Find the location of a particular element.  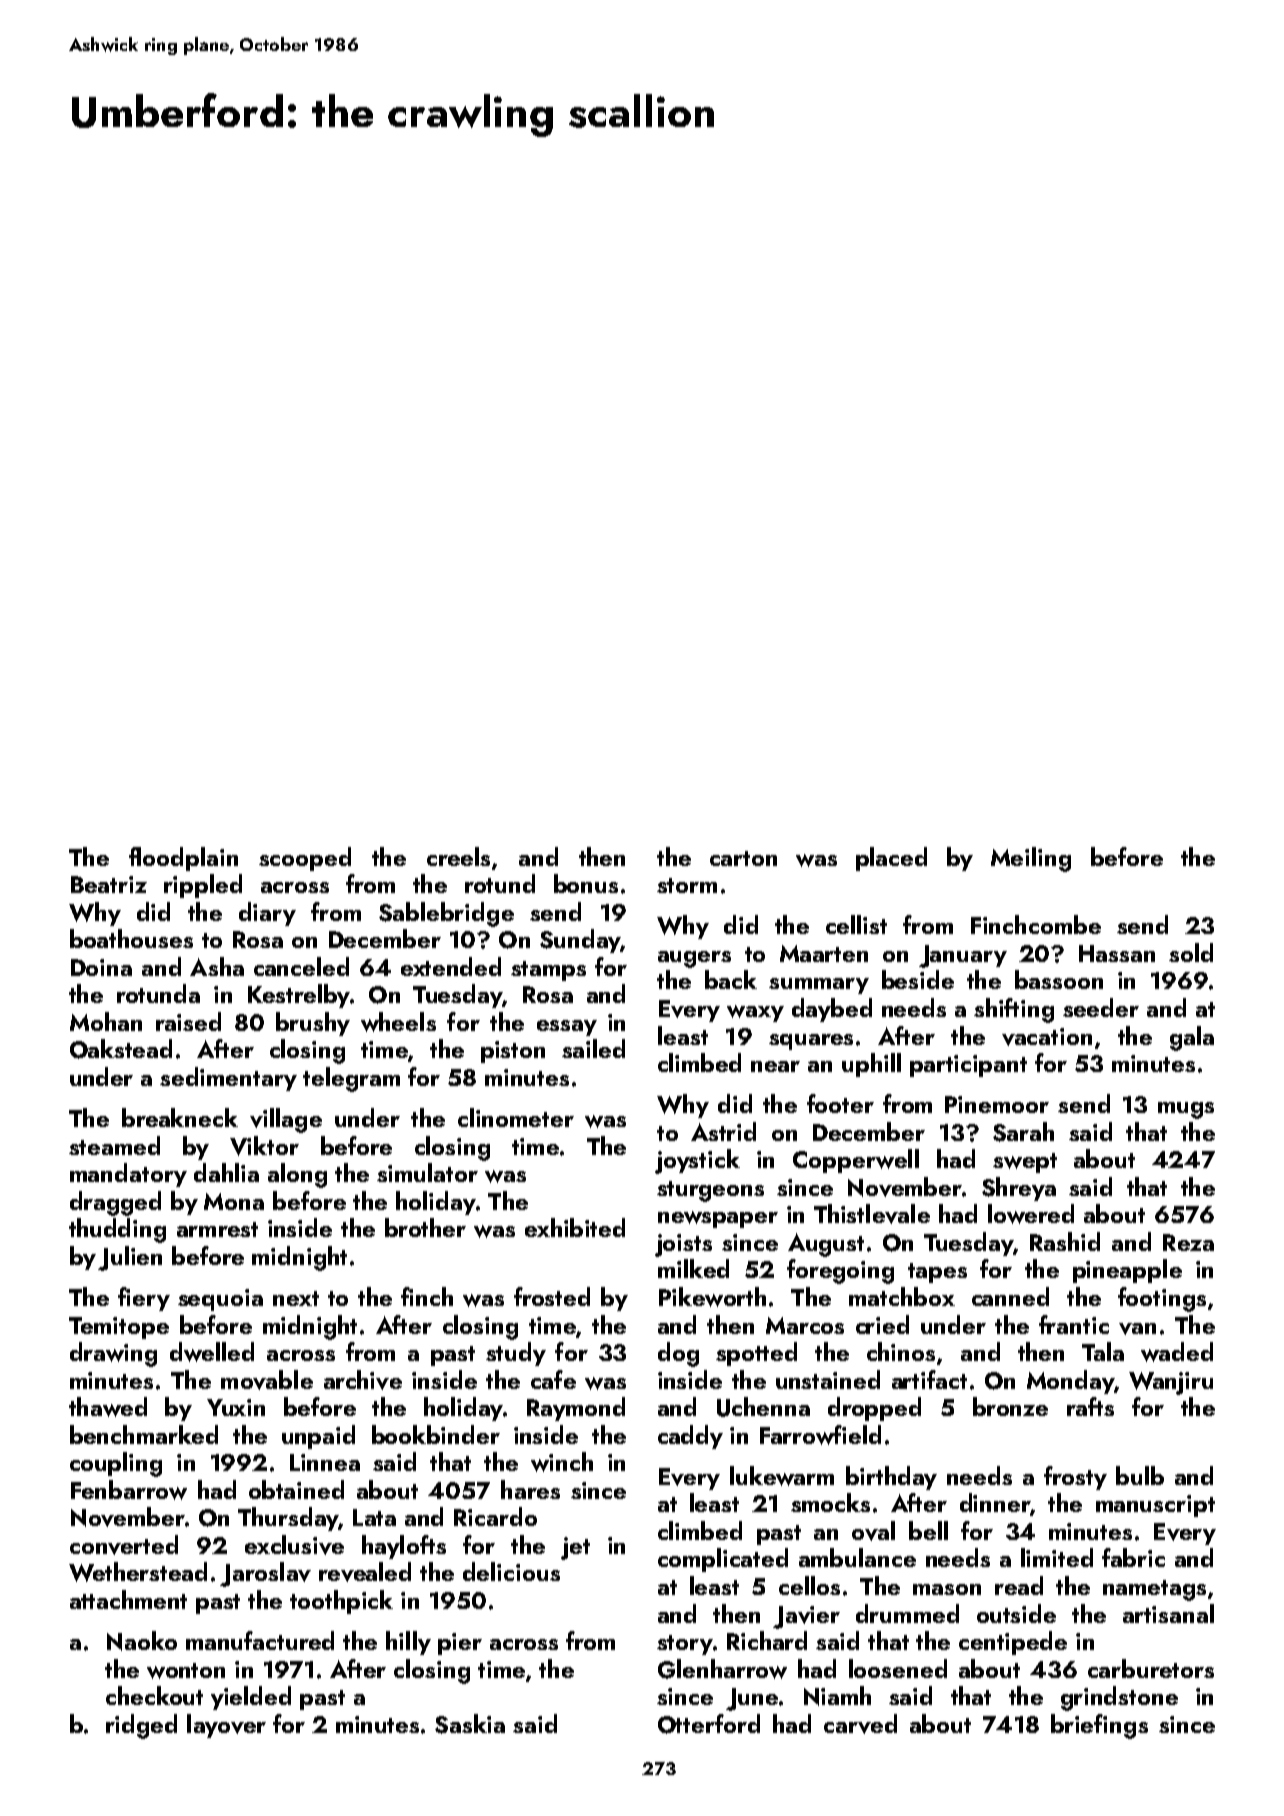

newspaper is located at coordinates (718, 1219).
